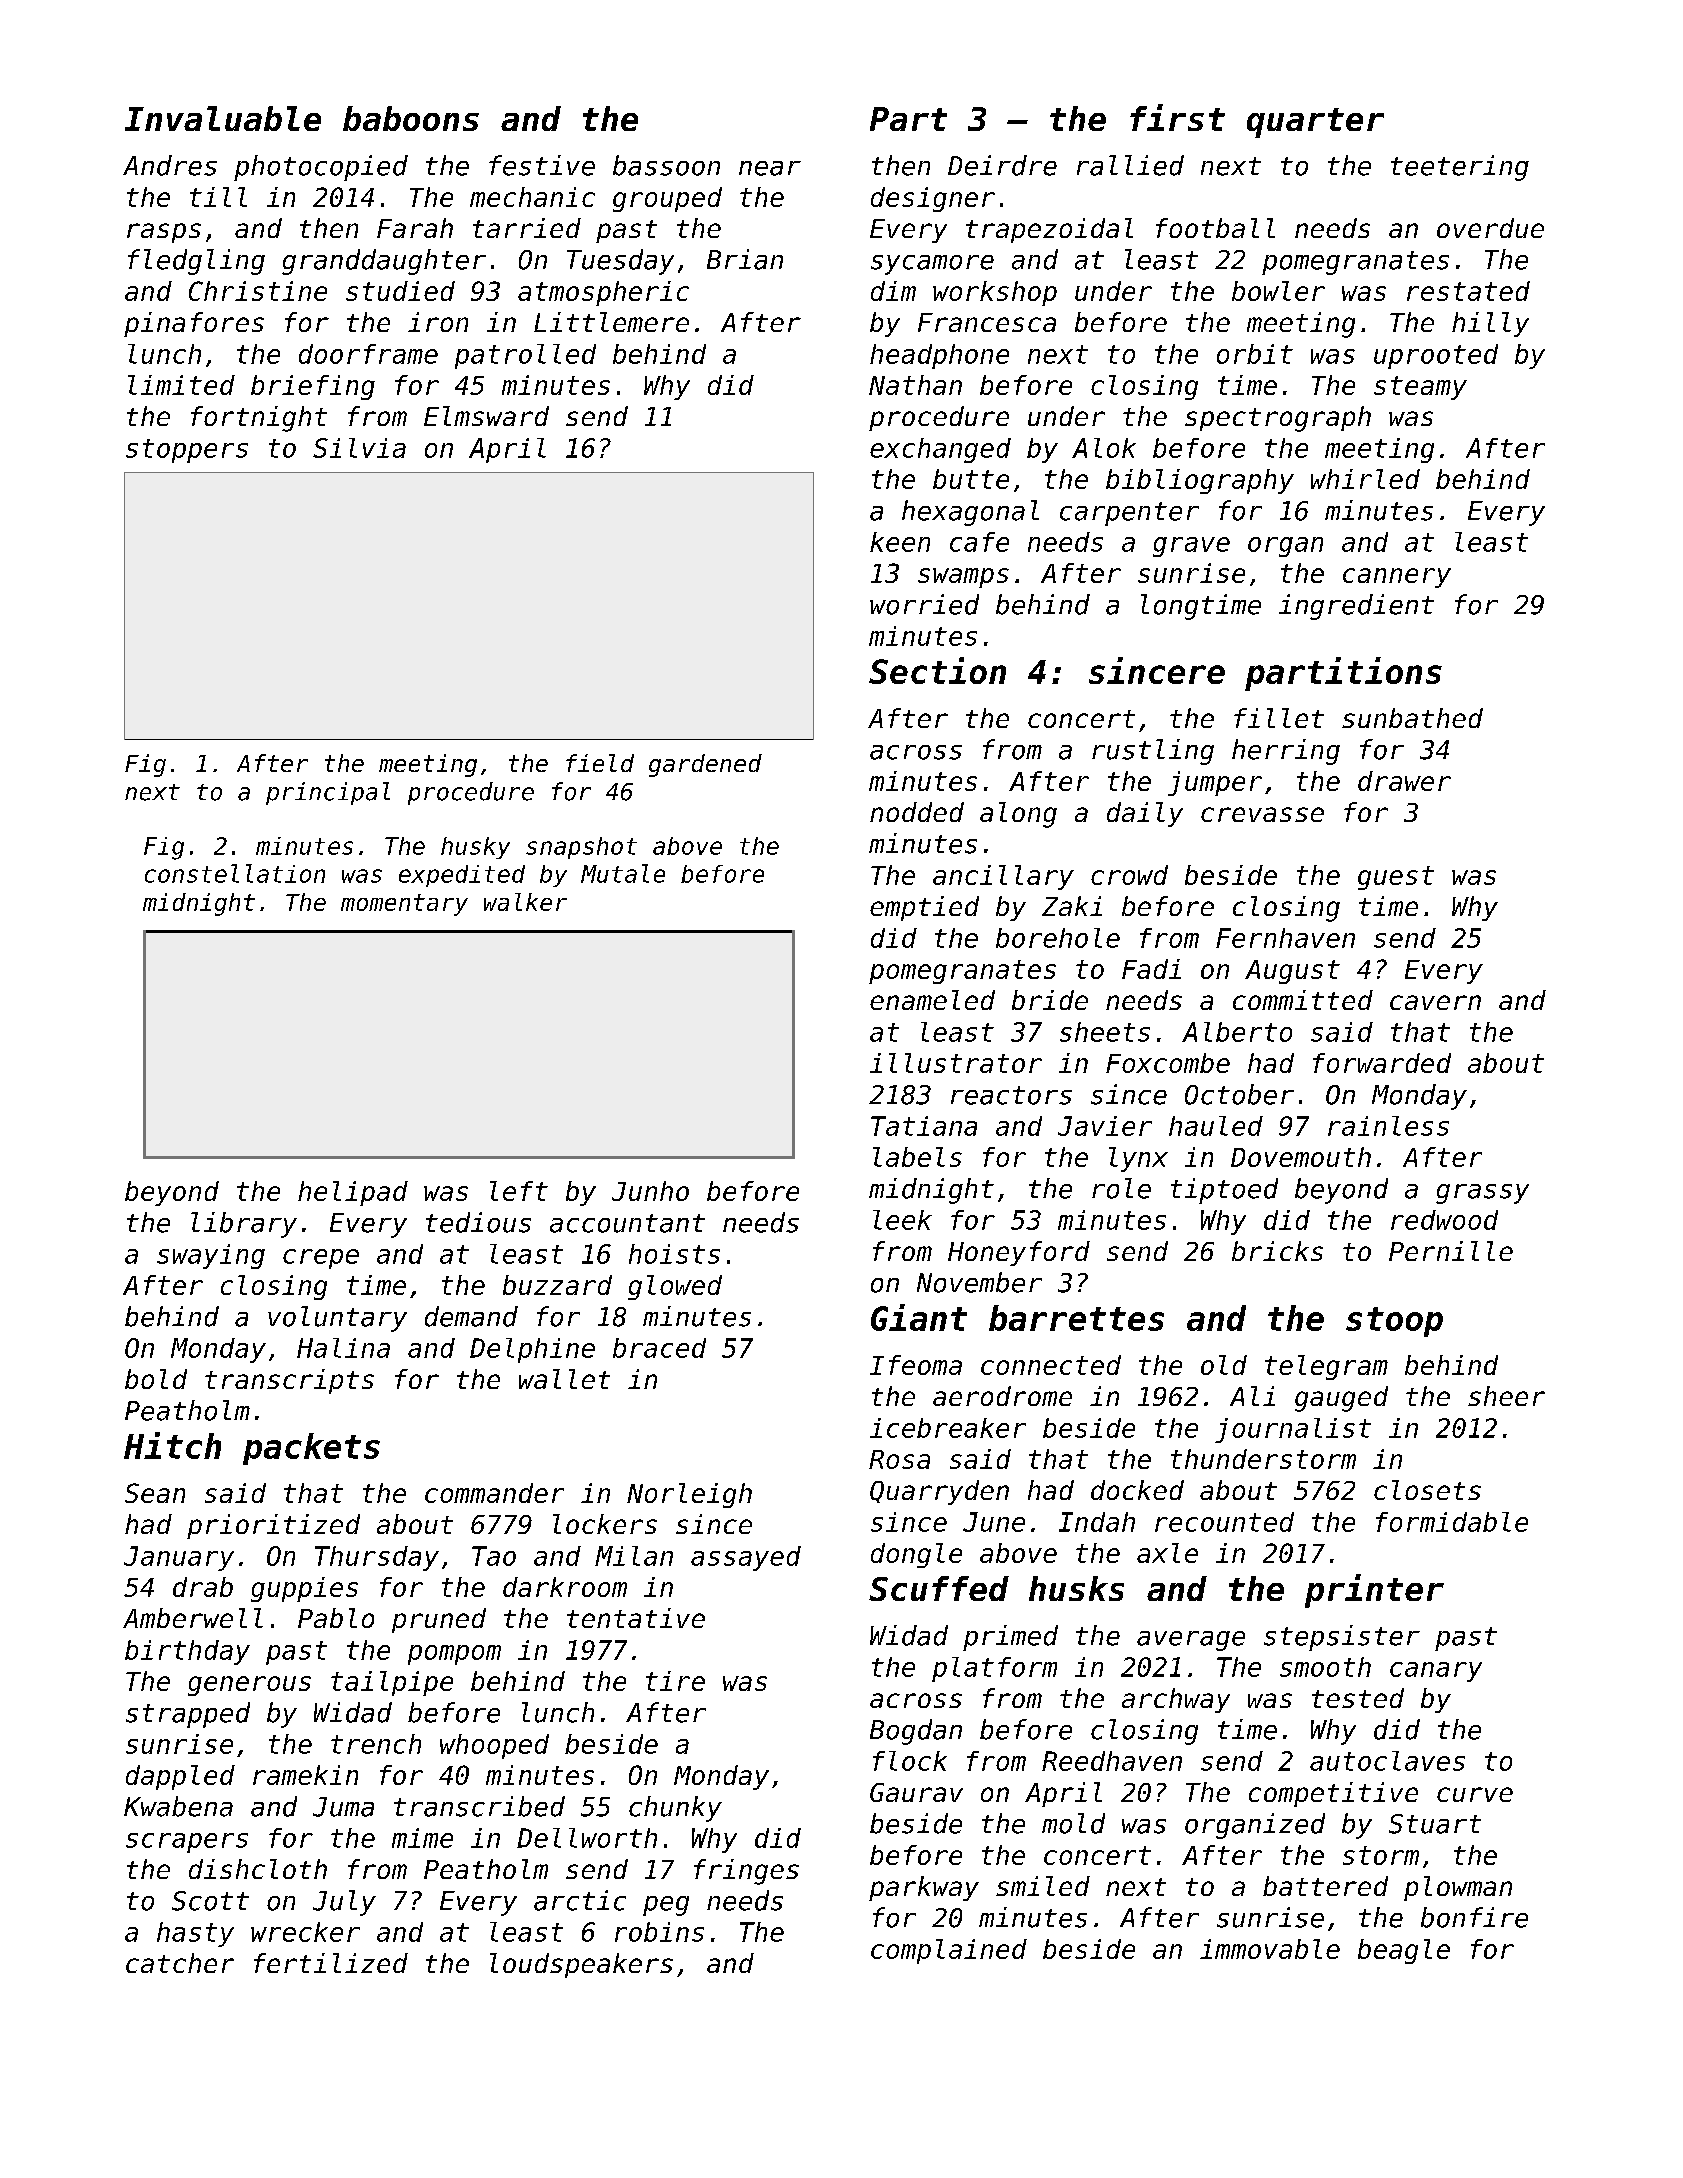 The height and width of the page is (2178, 1683). Describe the element at coordinates (1129, 514) in the page. I see `carpenter` at that location.
